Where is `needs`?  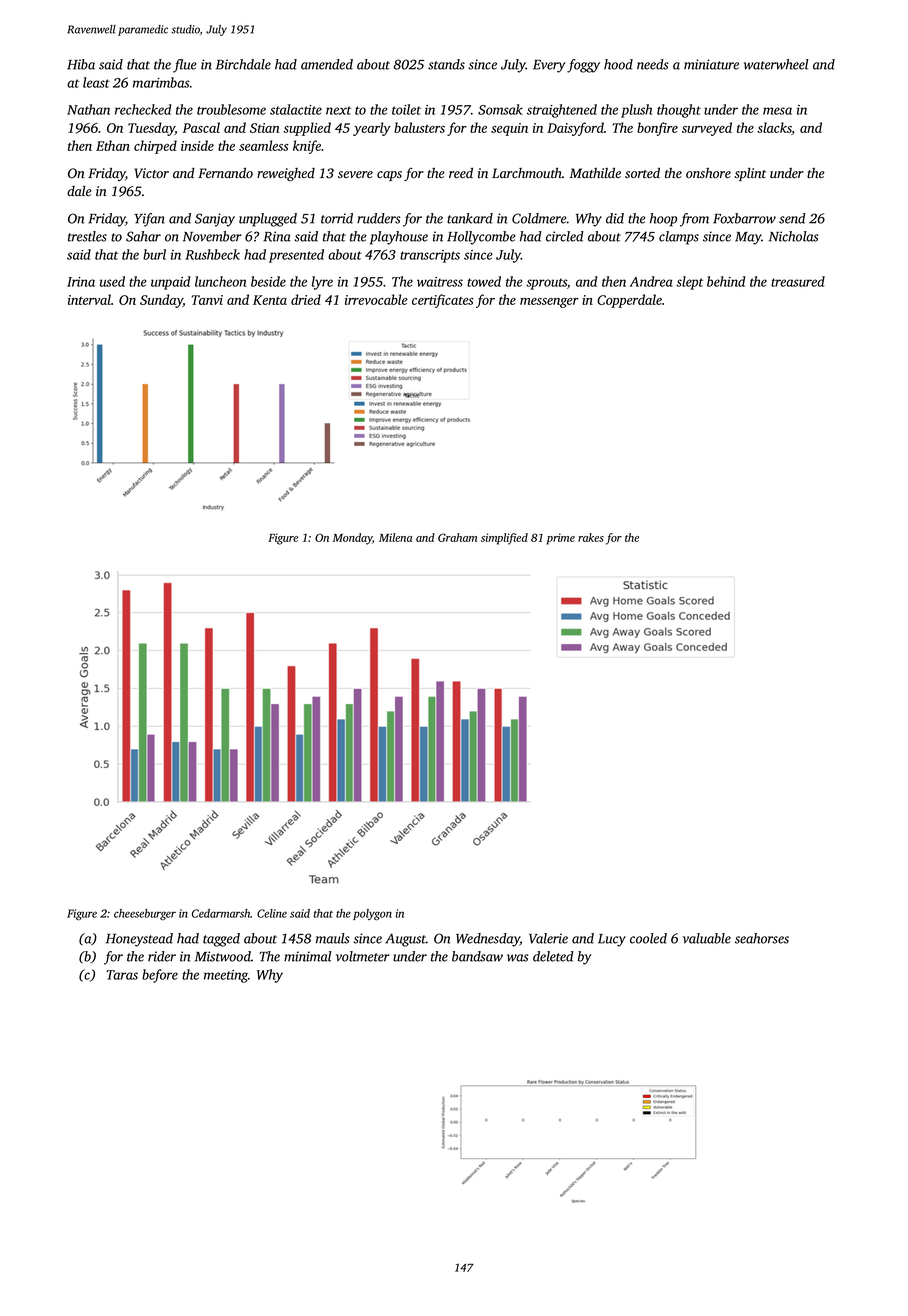
needs is located at coordinates (653, 64).
